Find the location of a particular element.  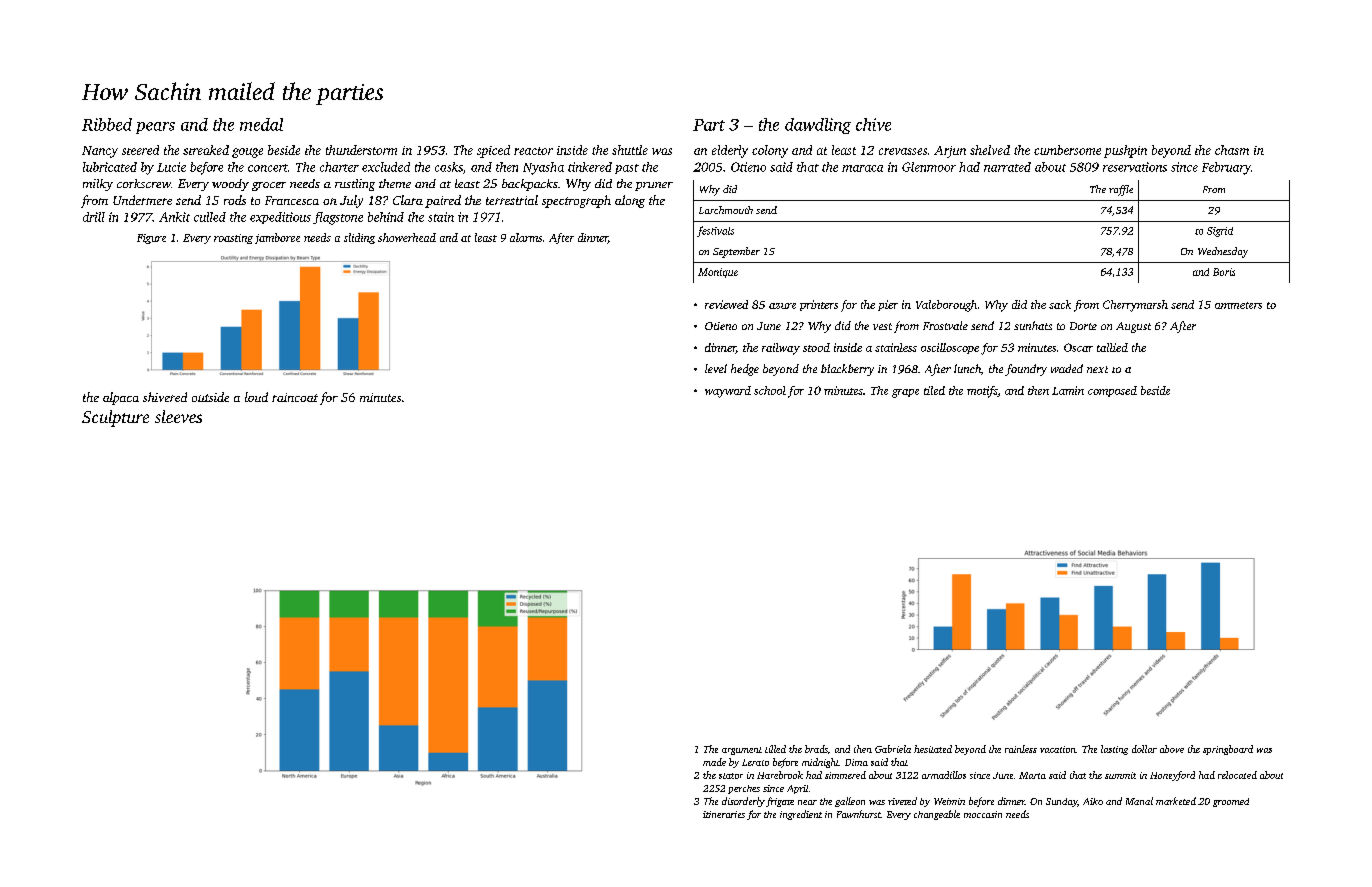

tallied is located at coordinates (1112, 347).
